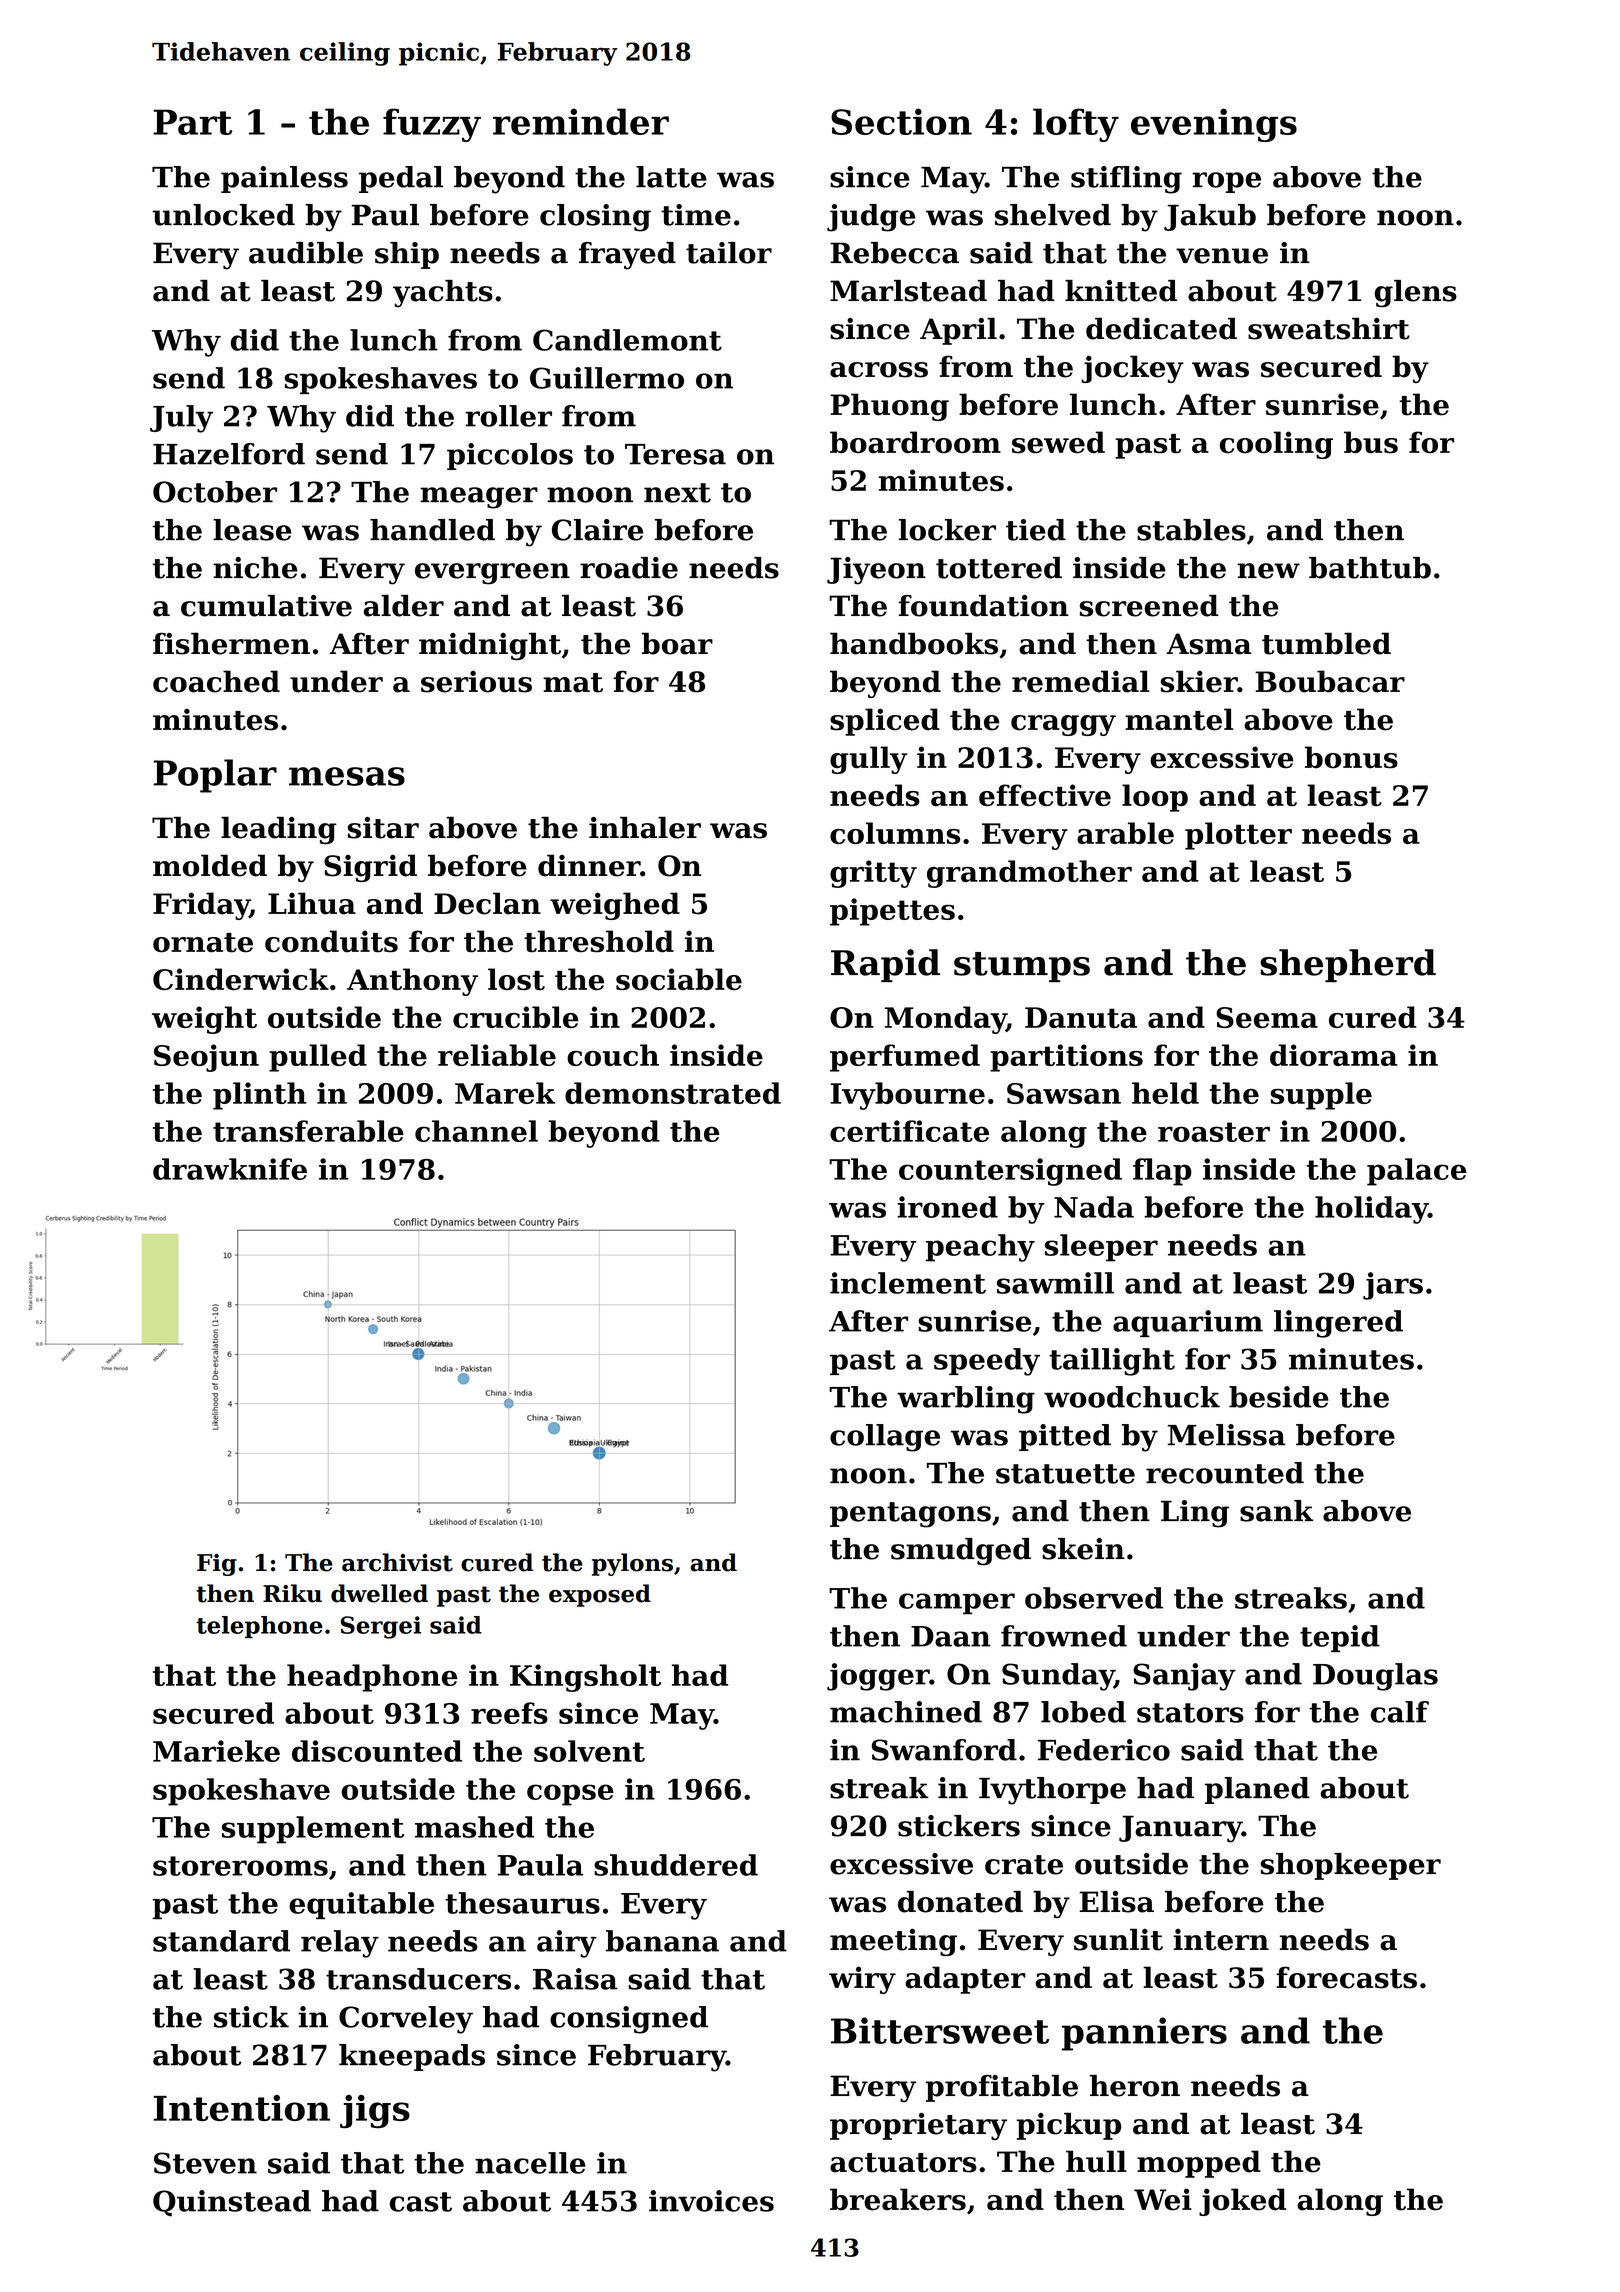  What do you see at coordinates (673, 1093) in the screenshot?
I see `demonstrated` at bounding box center [673, 1093].
